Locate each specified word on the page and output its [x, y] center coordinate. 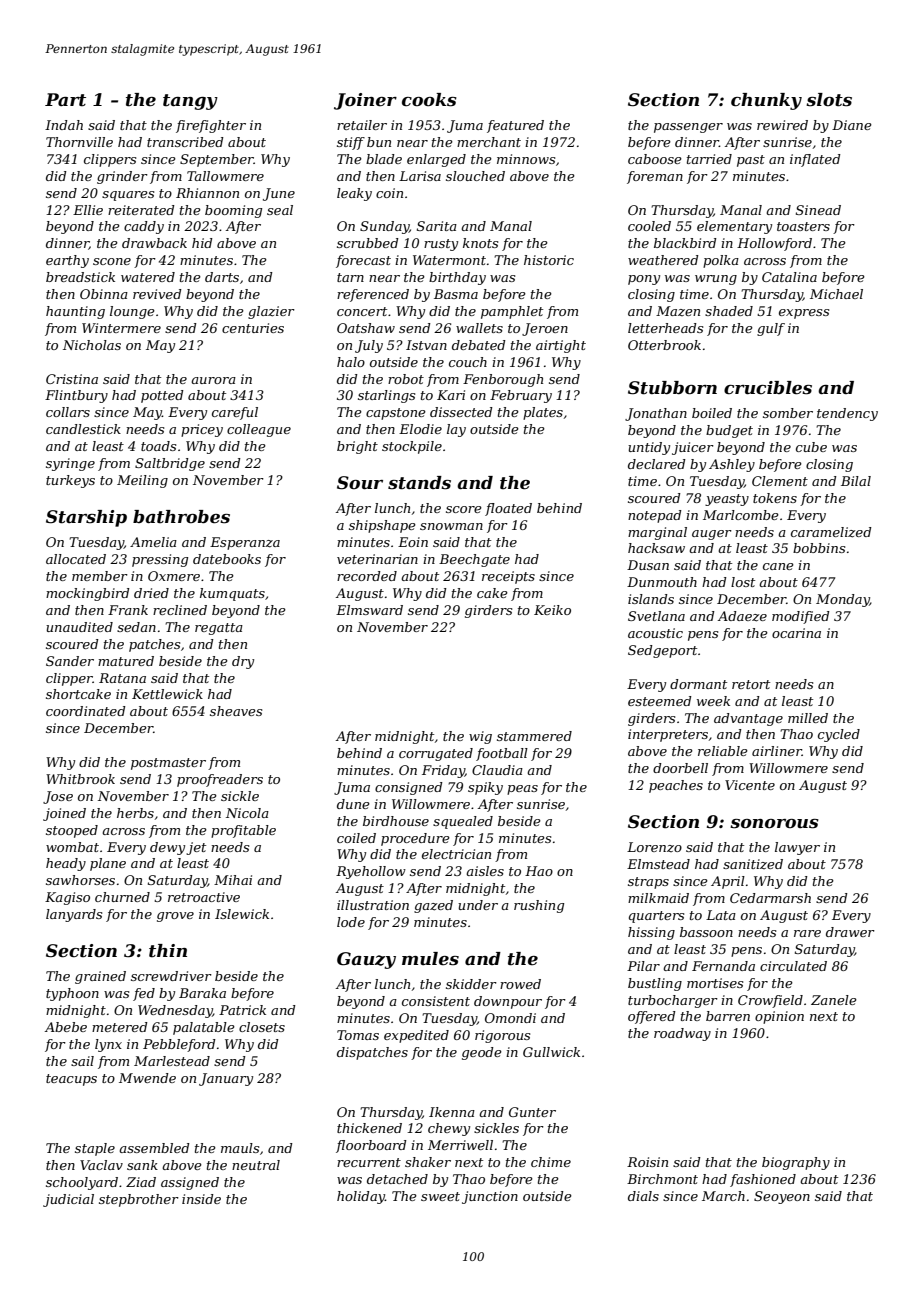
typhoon [72, 994]
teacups [71, 1080]
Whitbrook [80, 779]
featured [515, 126]
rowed [520, 984]
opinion [779, 1017]
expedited [416, 1036]
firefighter [211, 126]
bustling [655, 984]
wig [480, 737]
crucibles [768, 388]
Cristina [72, 379]
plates [543, 413]
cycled [839, 735]
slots [829, 100]
